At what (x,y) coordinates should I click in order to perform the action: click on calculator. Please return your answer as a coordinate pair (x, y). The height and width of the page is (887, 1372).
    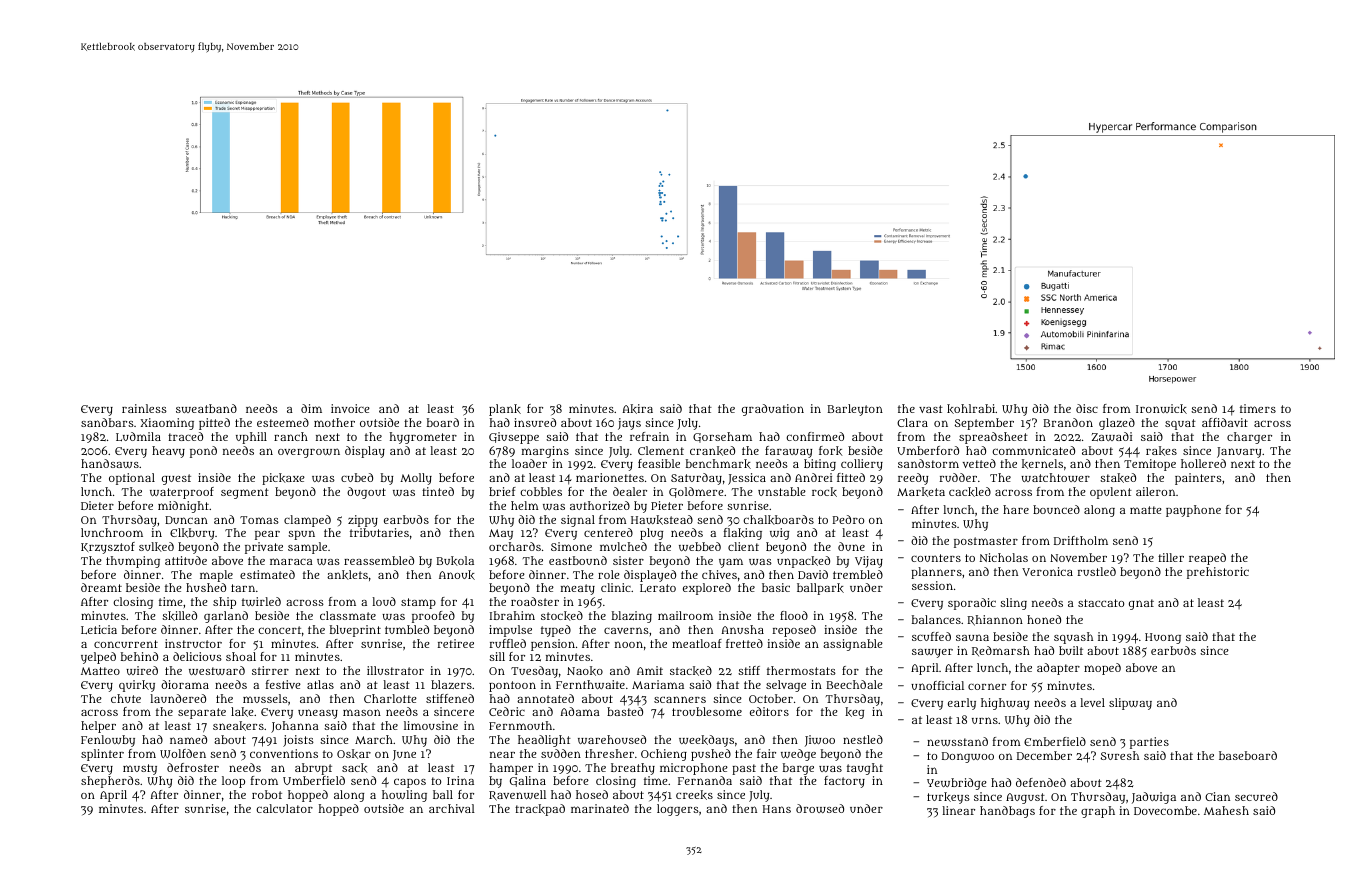
    Looking at the image, I should click on (284, 808).
